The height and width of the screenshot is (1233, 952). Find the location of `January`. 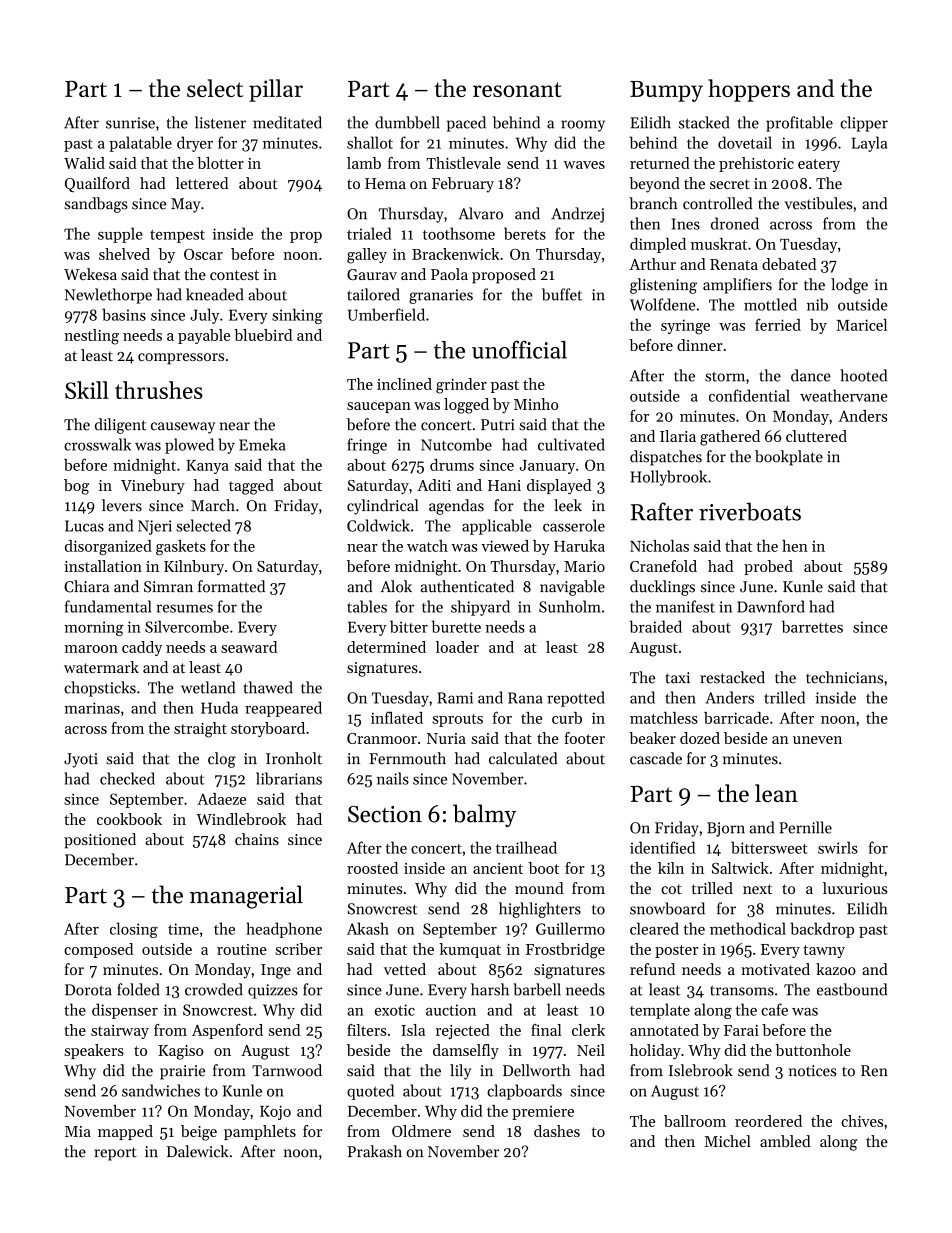

January is located at coordinates (547, 467).
